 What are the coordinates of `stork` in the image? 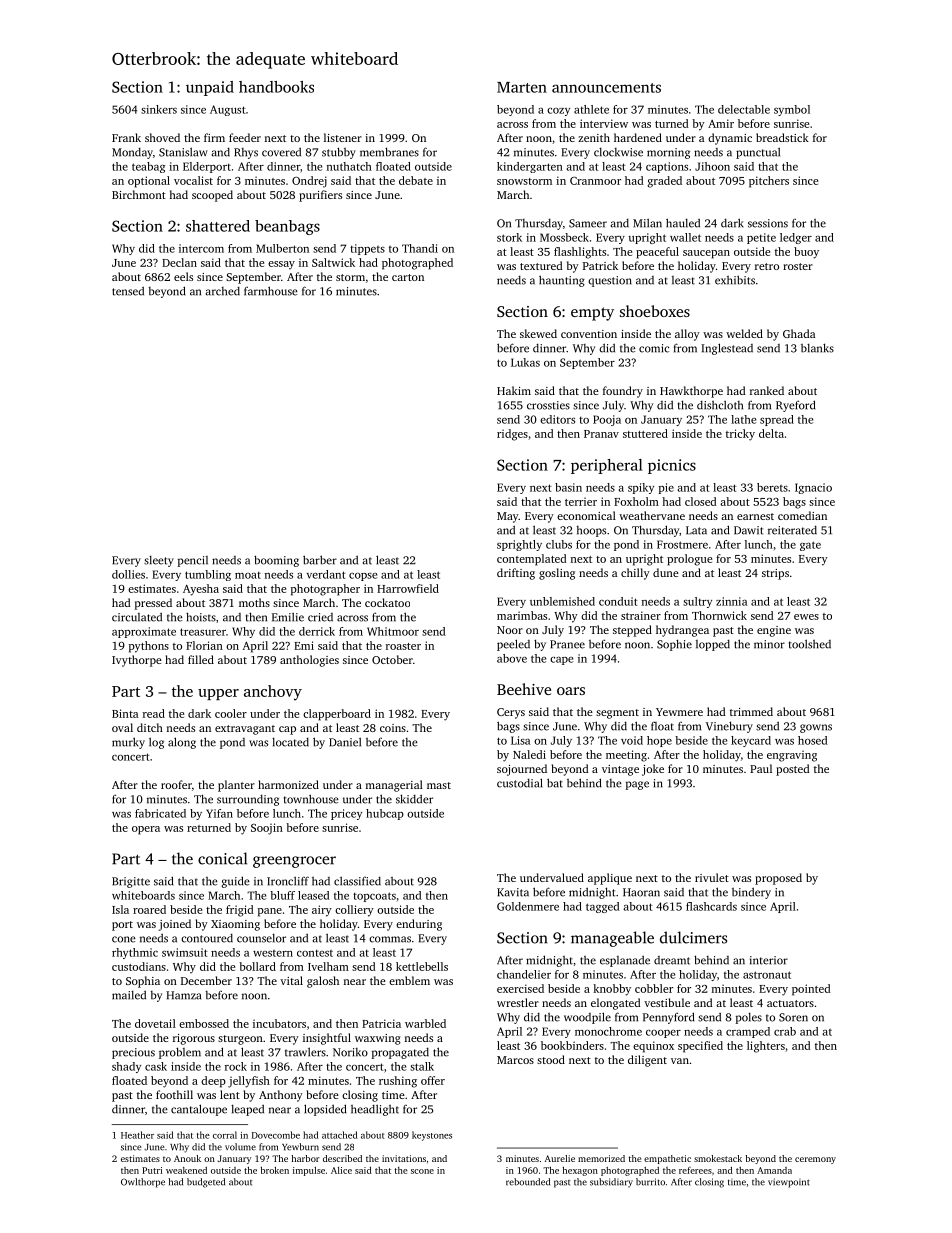 It's located at (509, 237).
